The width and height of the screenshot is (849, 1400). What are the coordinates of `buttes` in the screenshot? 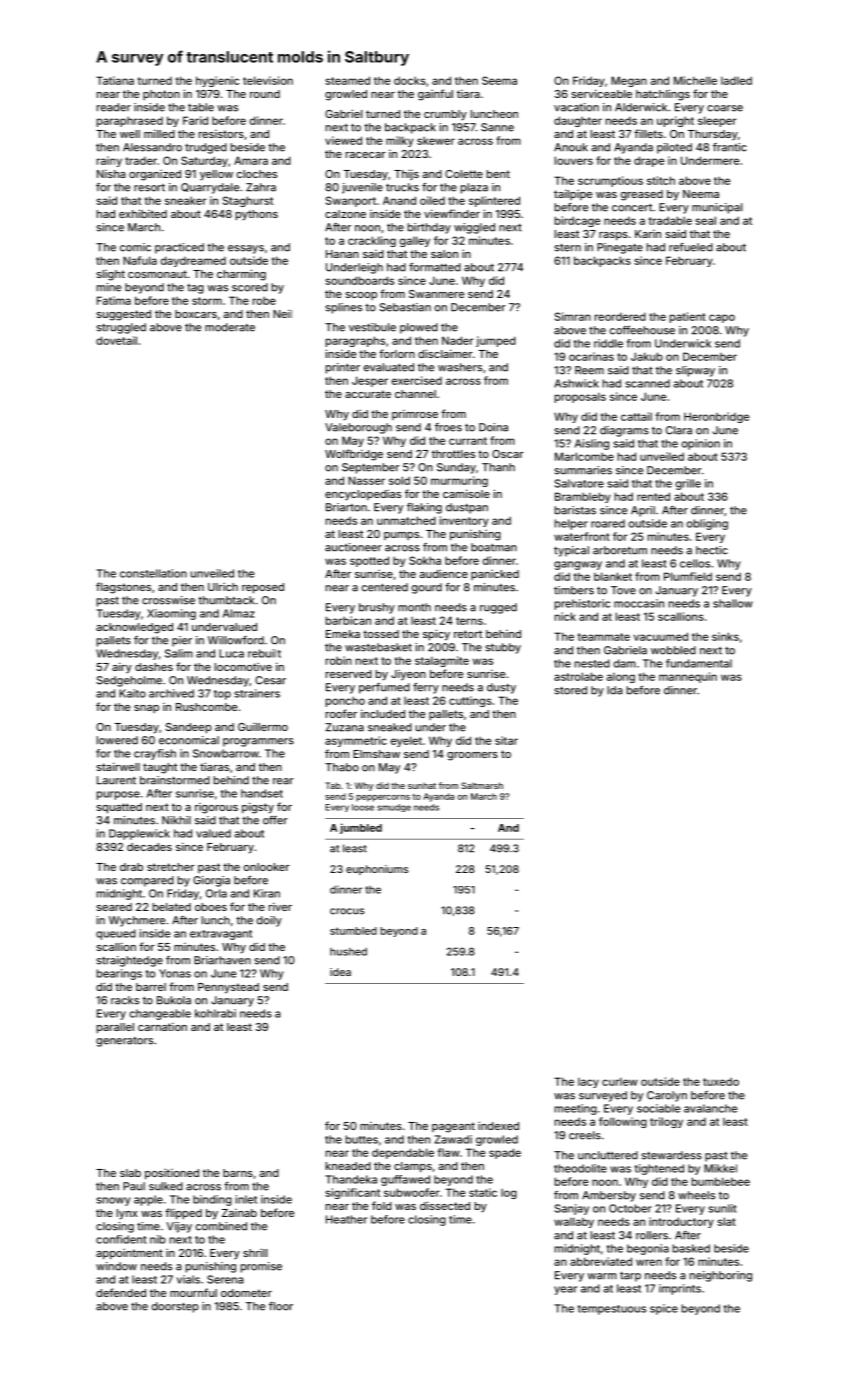 It's located at (362, 1139).
